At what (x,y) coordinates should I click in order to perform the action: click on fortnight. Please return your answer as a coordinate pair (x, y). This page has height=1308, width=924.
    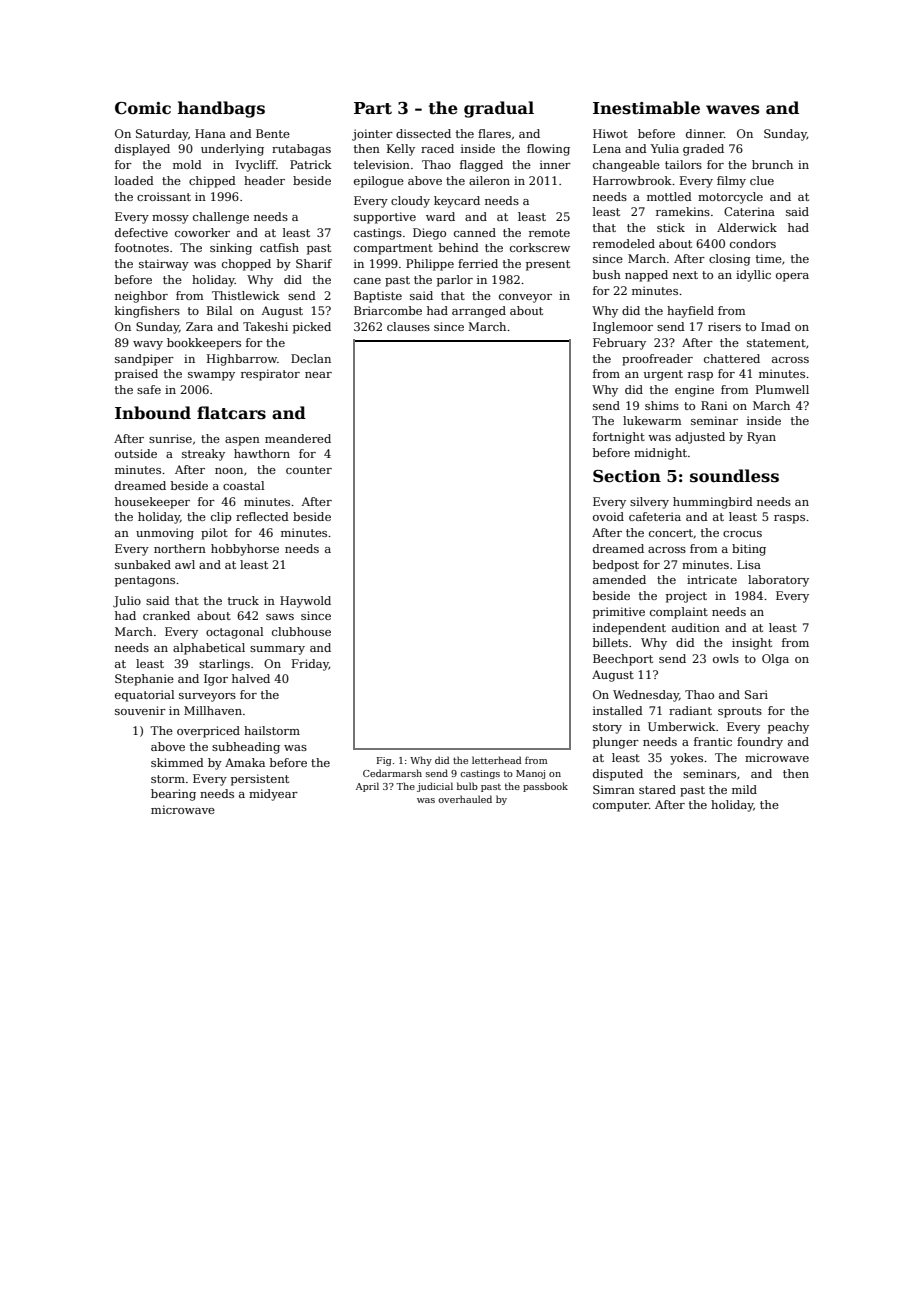
    Looking at the image, I should click on (619, 438).
